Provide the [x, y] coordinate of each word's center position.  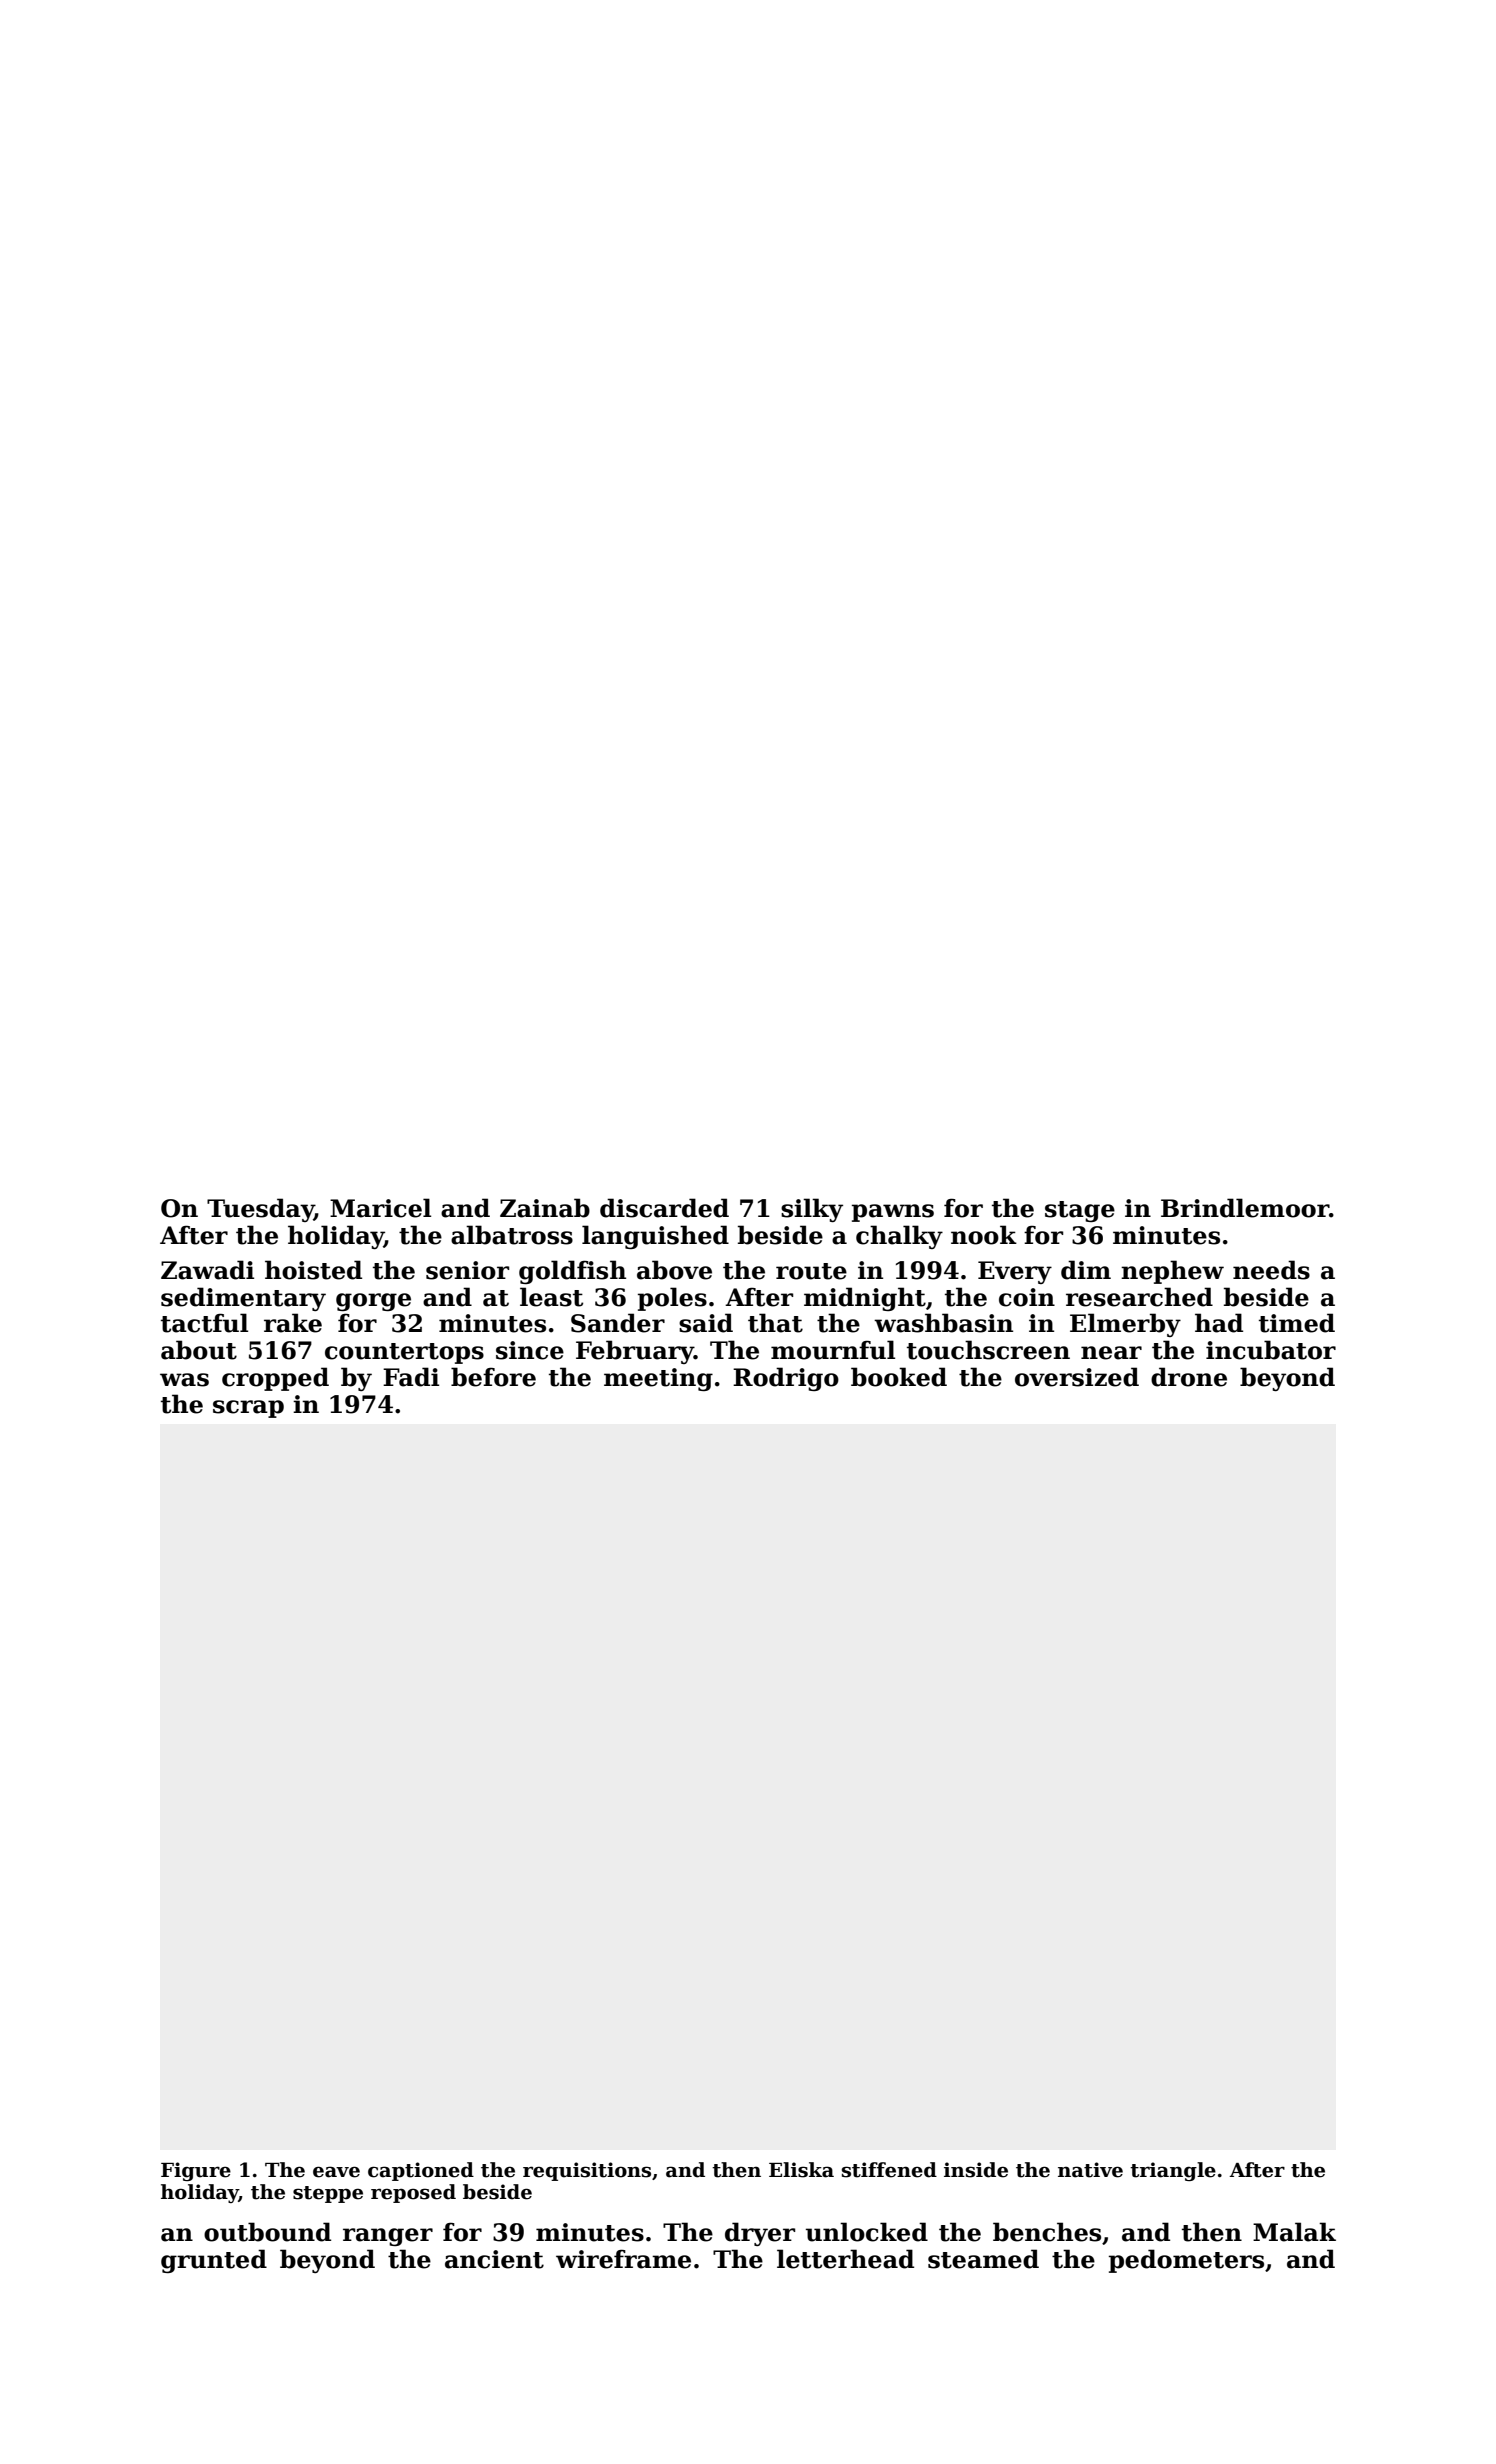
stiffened [889, 2170]
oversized [1077, 1377]
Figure [196, 2171]
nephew [1172, 1272]
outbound [267, 2232]
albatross [512, 1235]
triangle [1173, 2171]
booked [899, 1377]
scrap [248, 1409]
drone [1189, 1377]
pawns [893, 1213]
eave [336, 2172]
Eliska [801, 2170]
